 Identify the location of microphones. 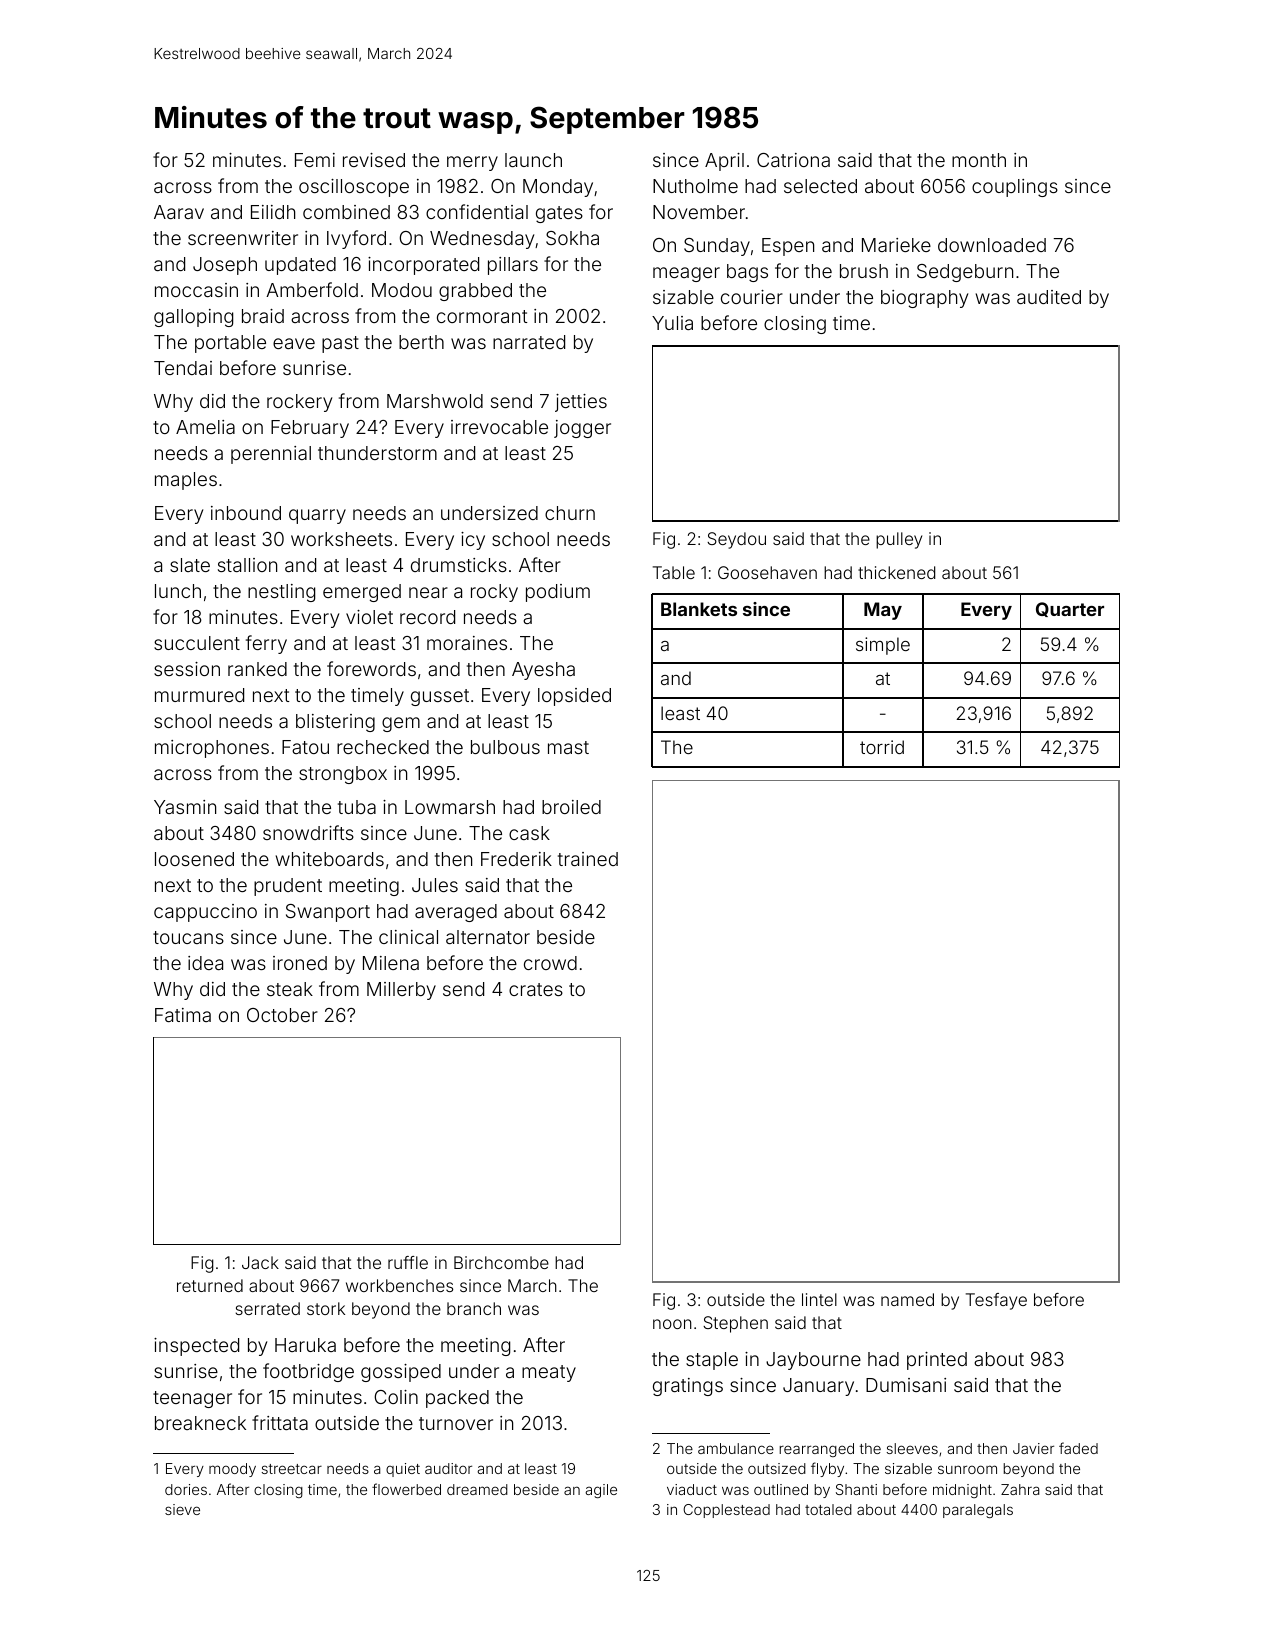
(212, 749).
